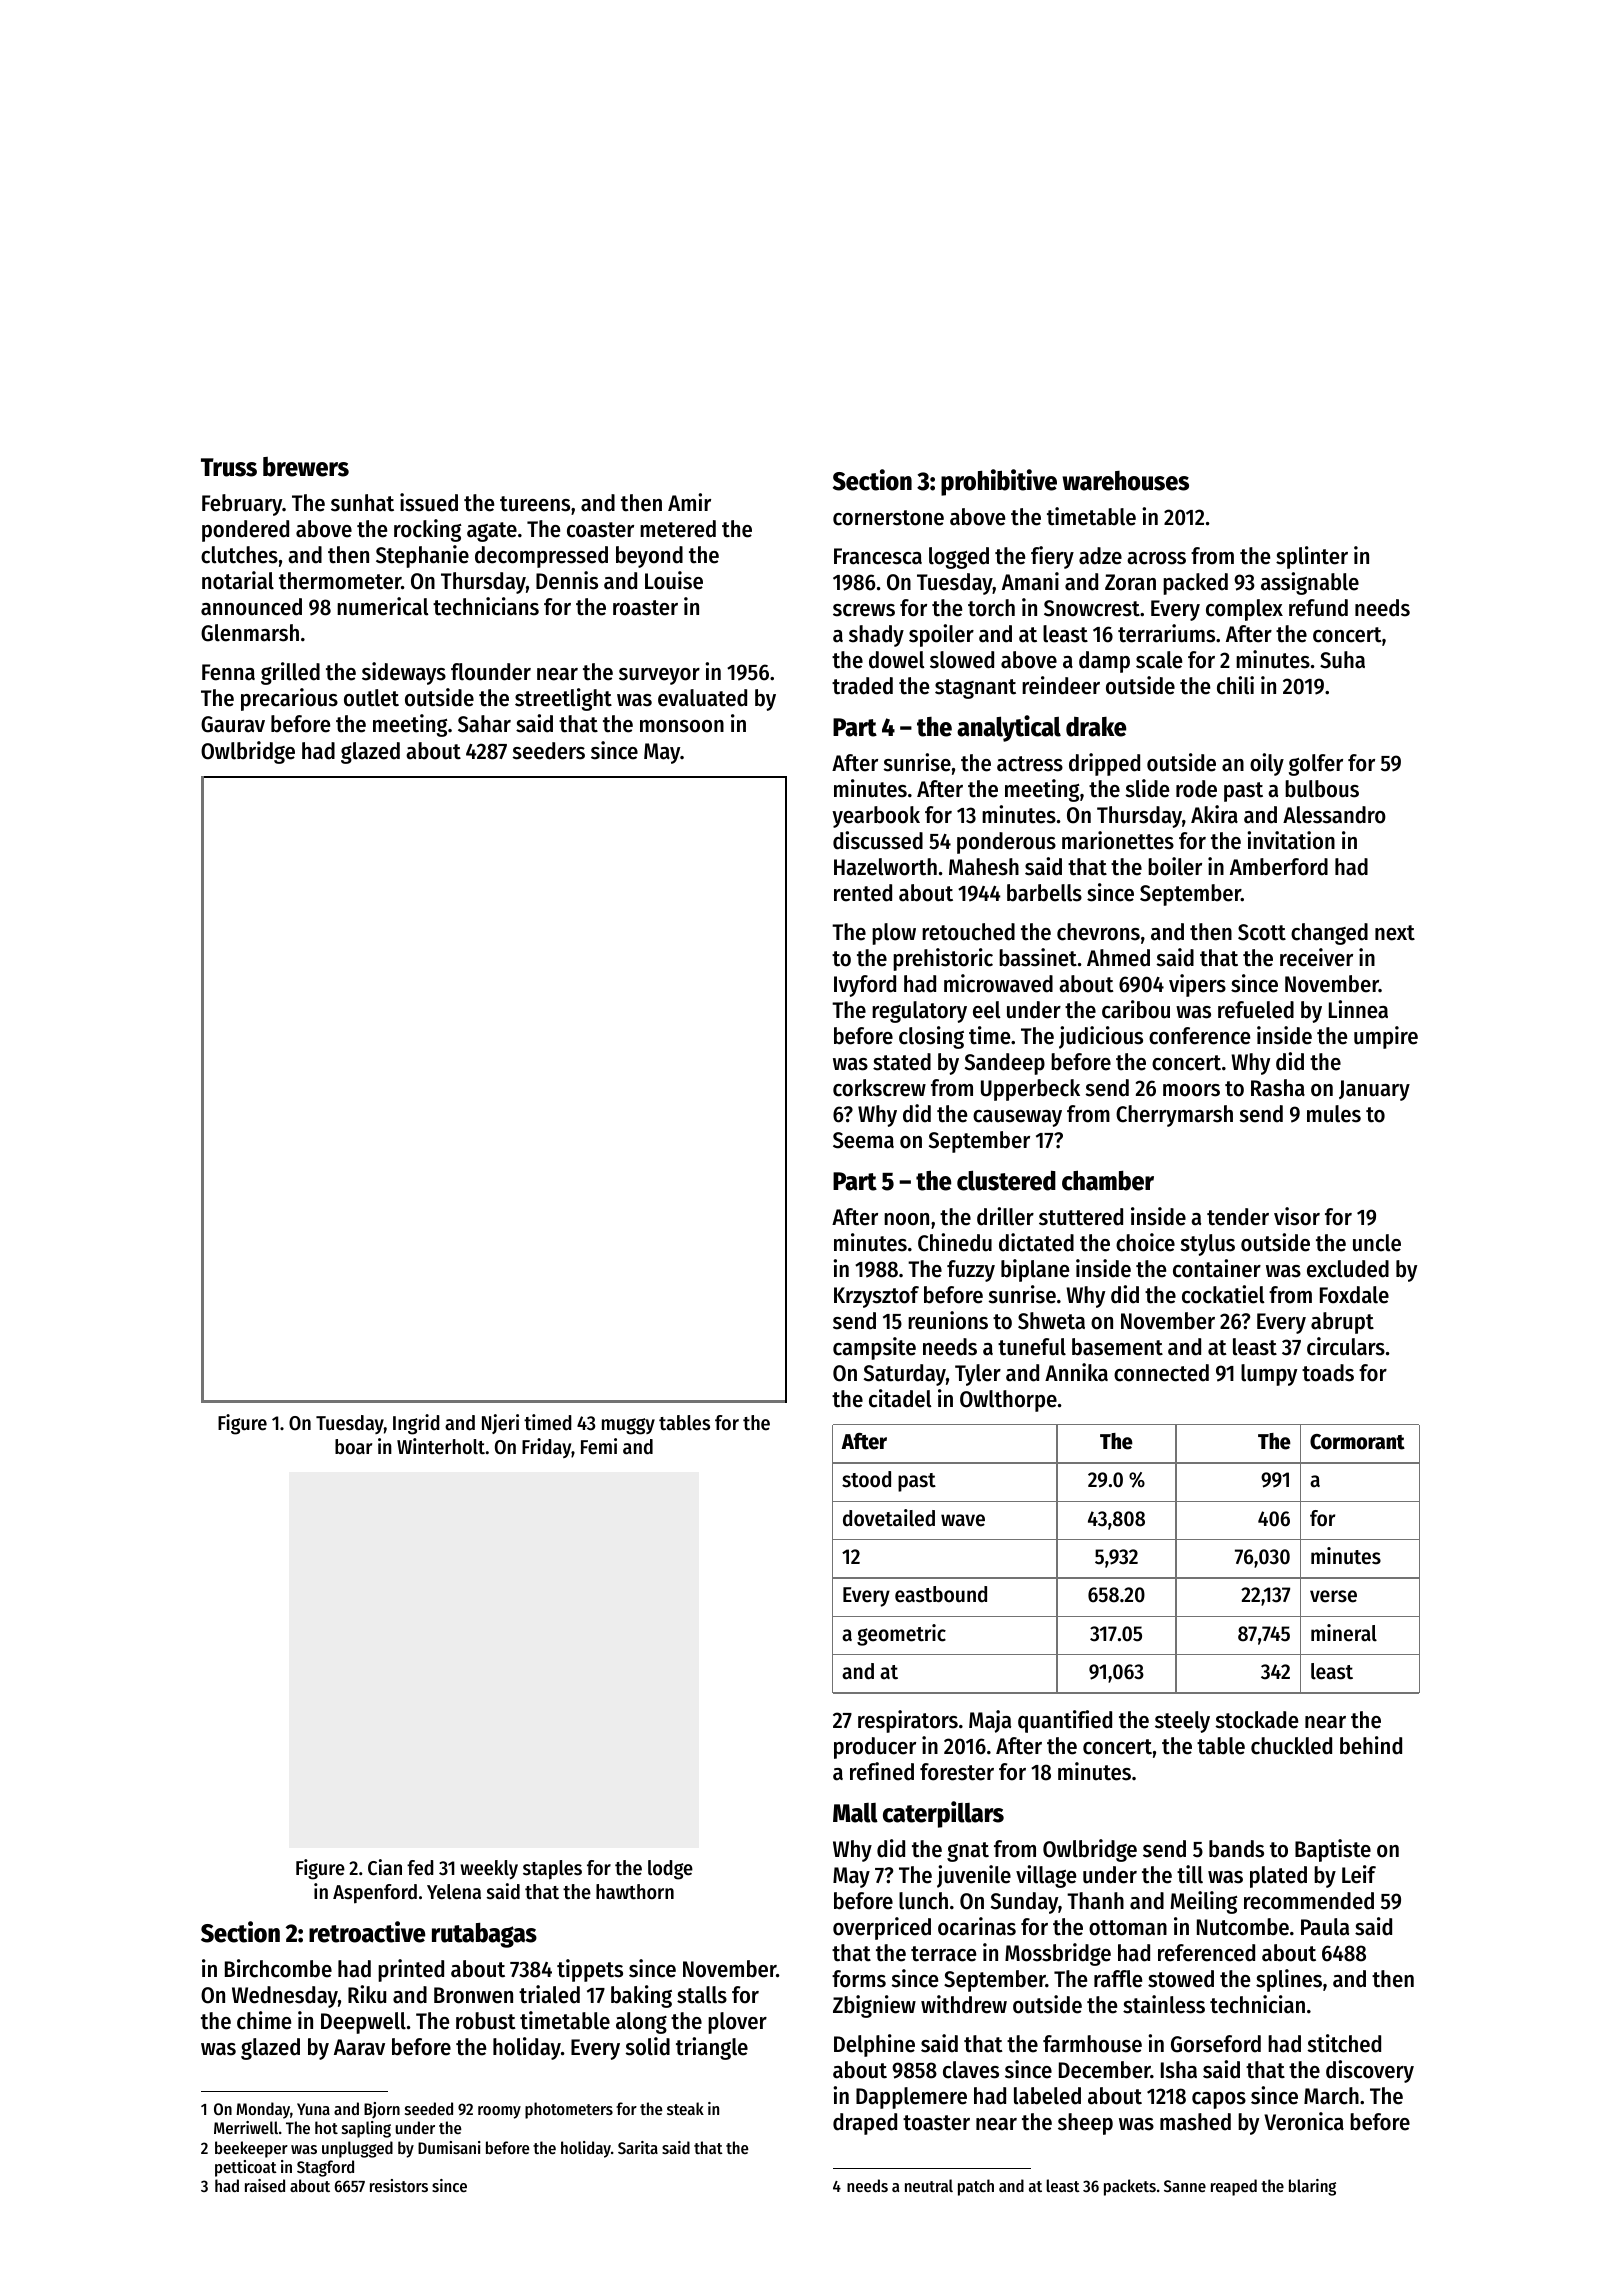 The height and width of the document is (2292, 1620). What do you see at coordinates (1354, 1295) in the document?
I see `Foxdale` at bounding box center [1354, 1295].
